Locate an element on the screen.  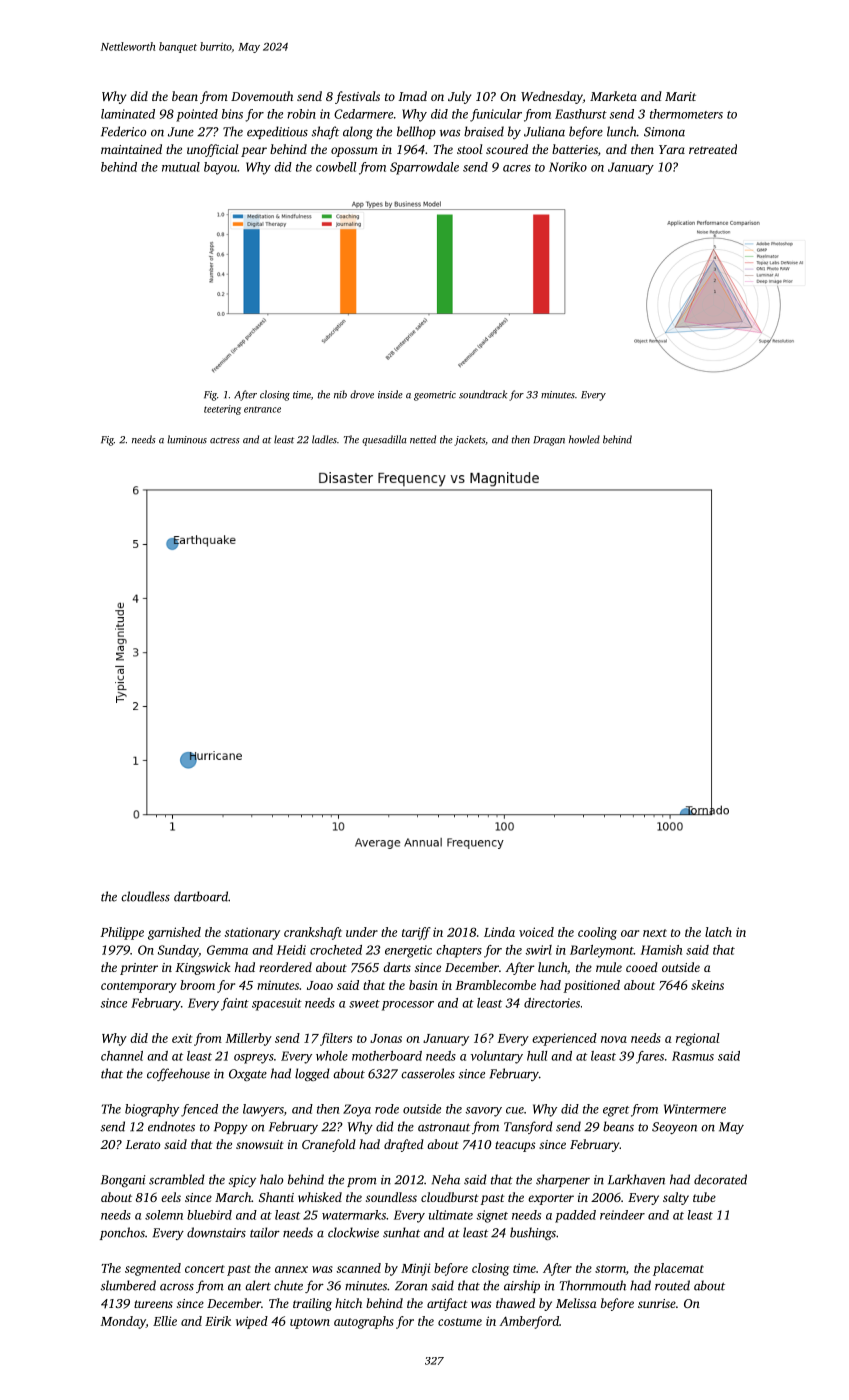
signet is located at coordinates (492, 1216).
